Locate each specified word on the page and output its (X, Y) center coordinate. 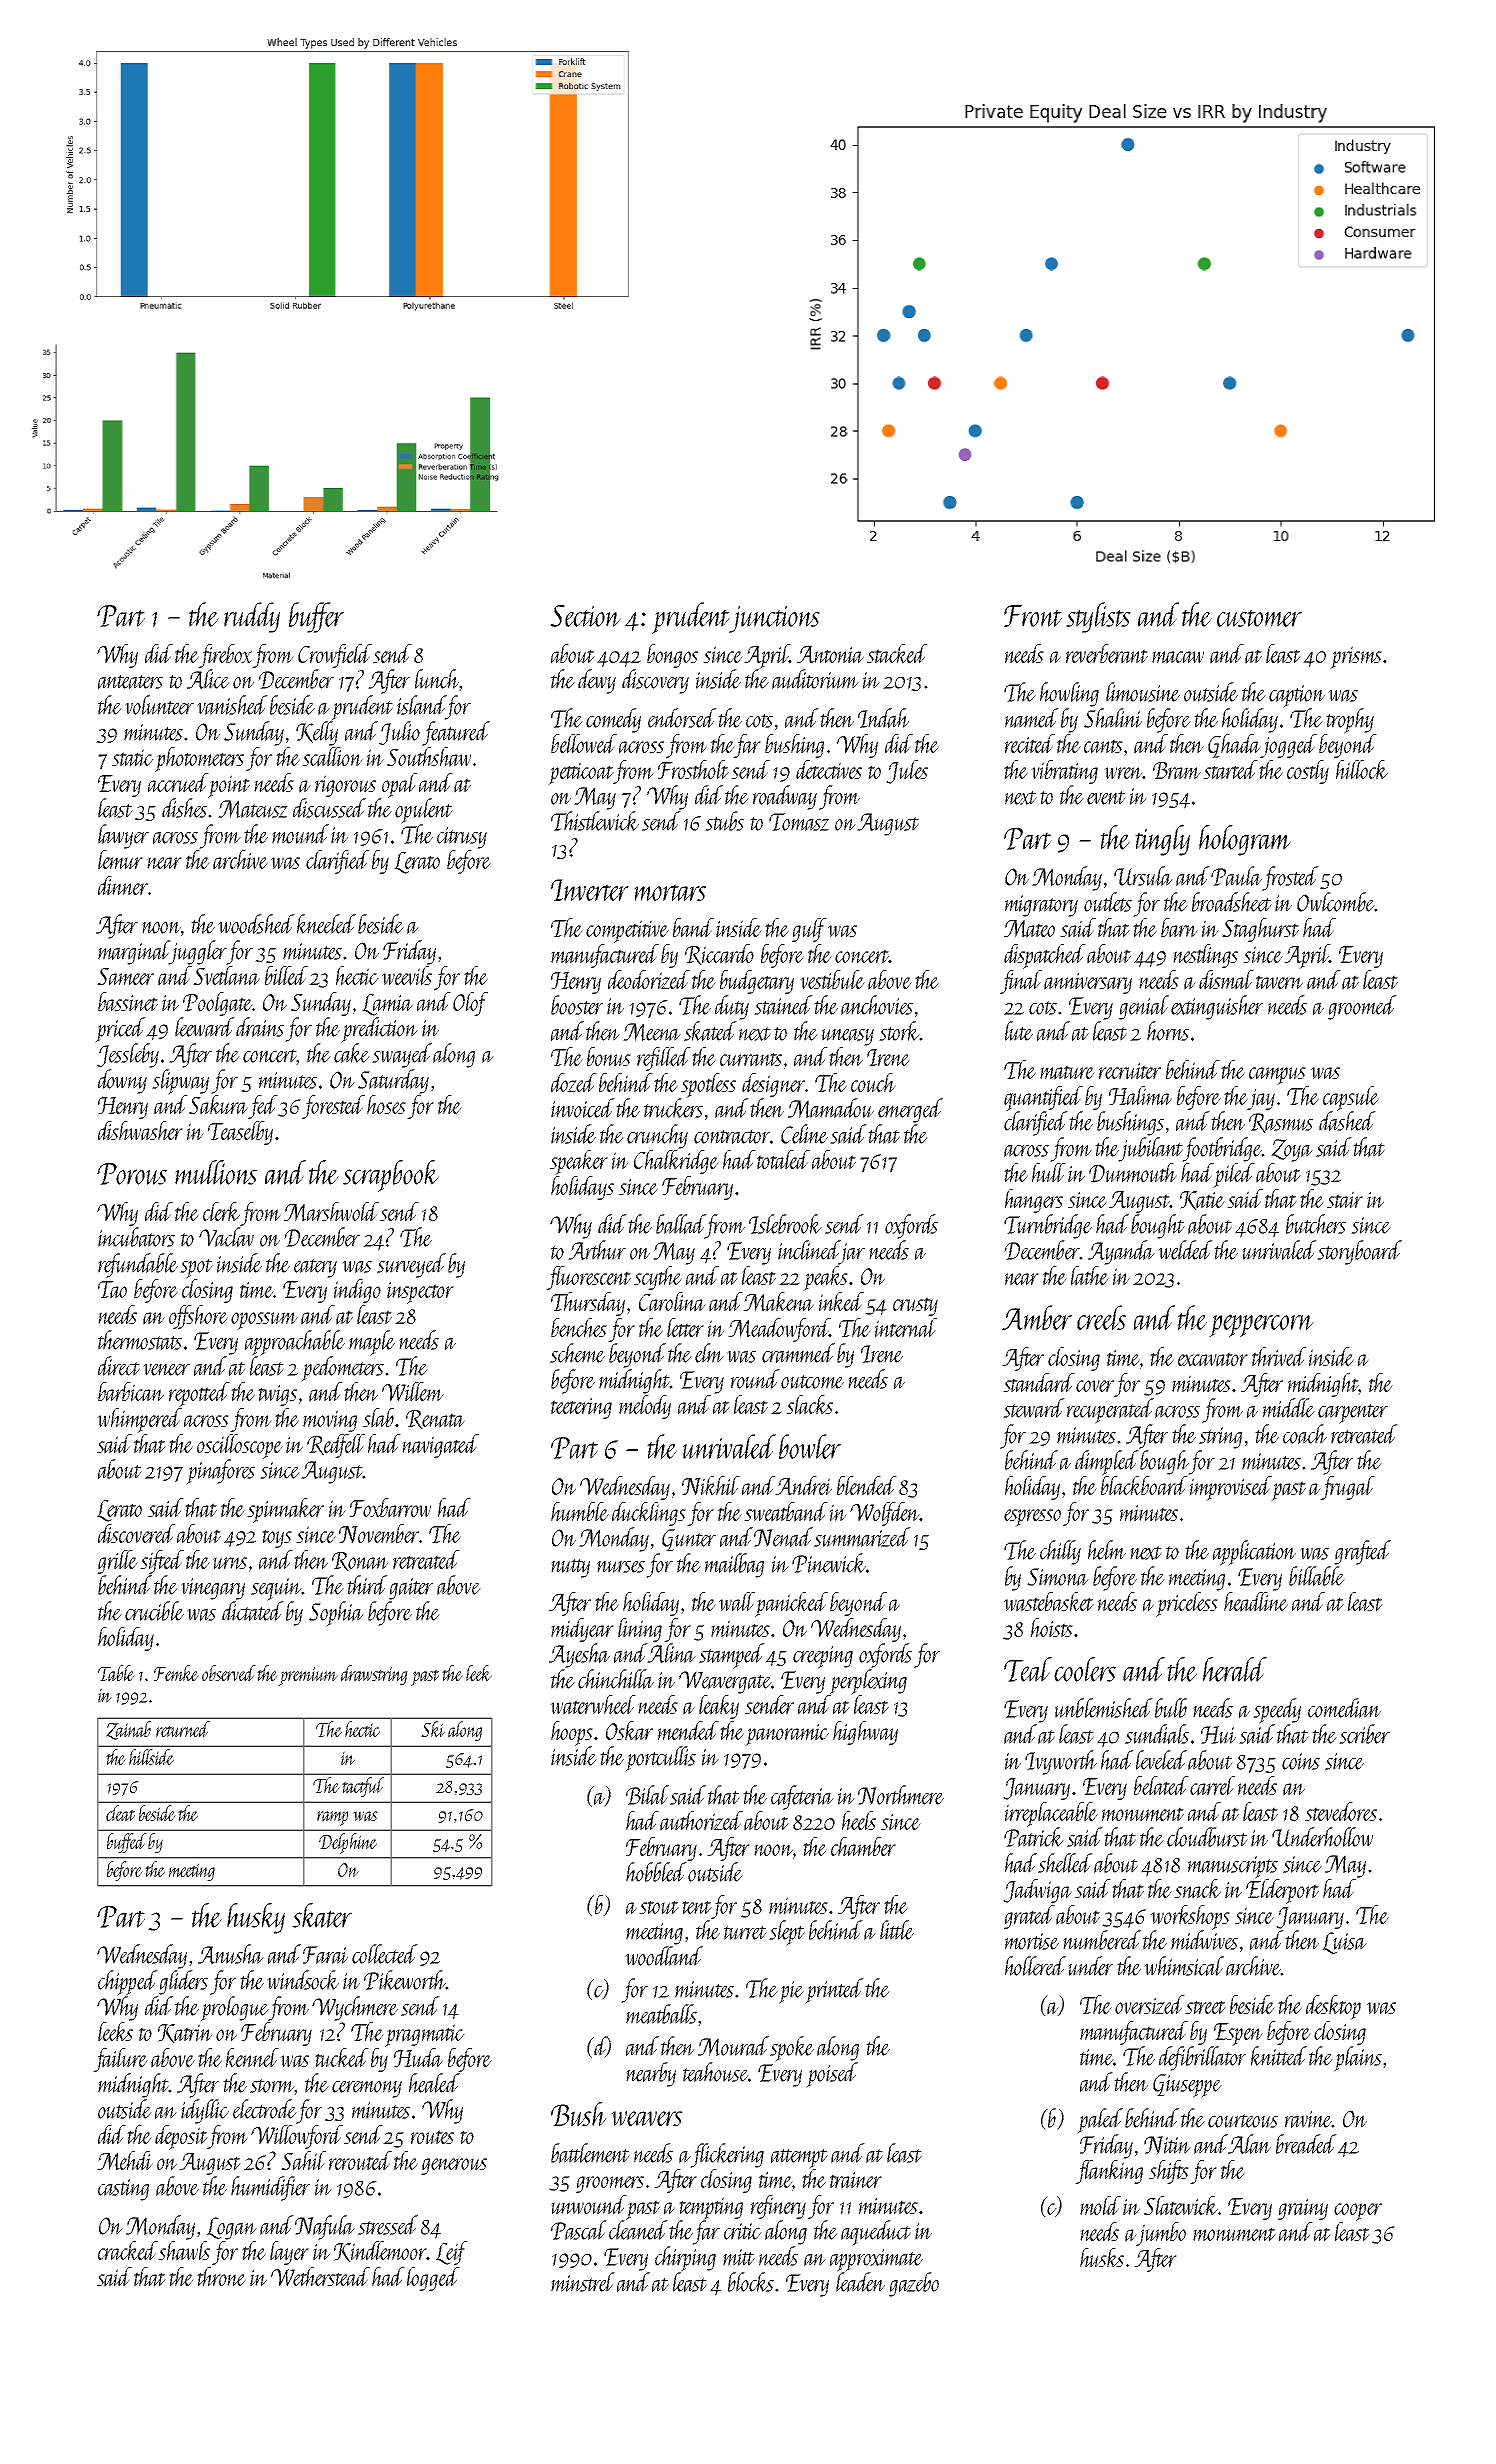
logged (433, 2279)
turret (745, 1933)
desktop (1333, 2007)
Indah (883, 718)
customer (1259, 618)
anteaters (130, 682)
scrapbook (391, 1176)
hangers (1034, 1201)
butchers (1316, 1224)
